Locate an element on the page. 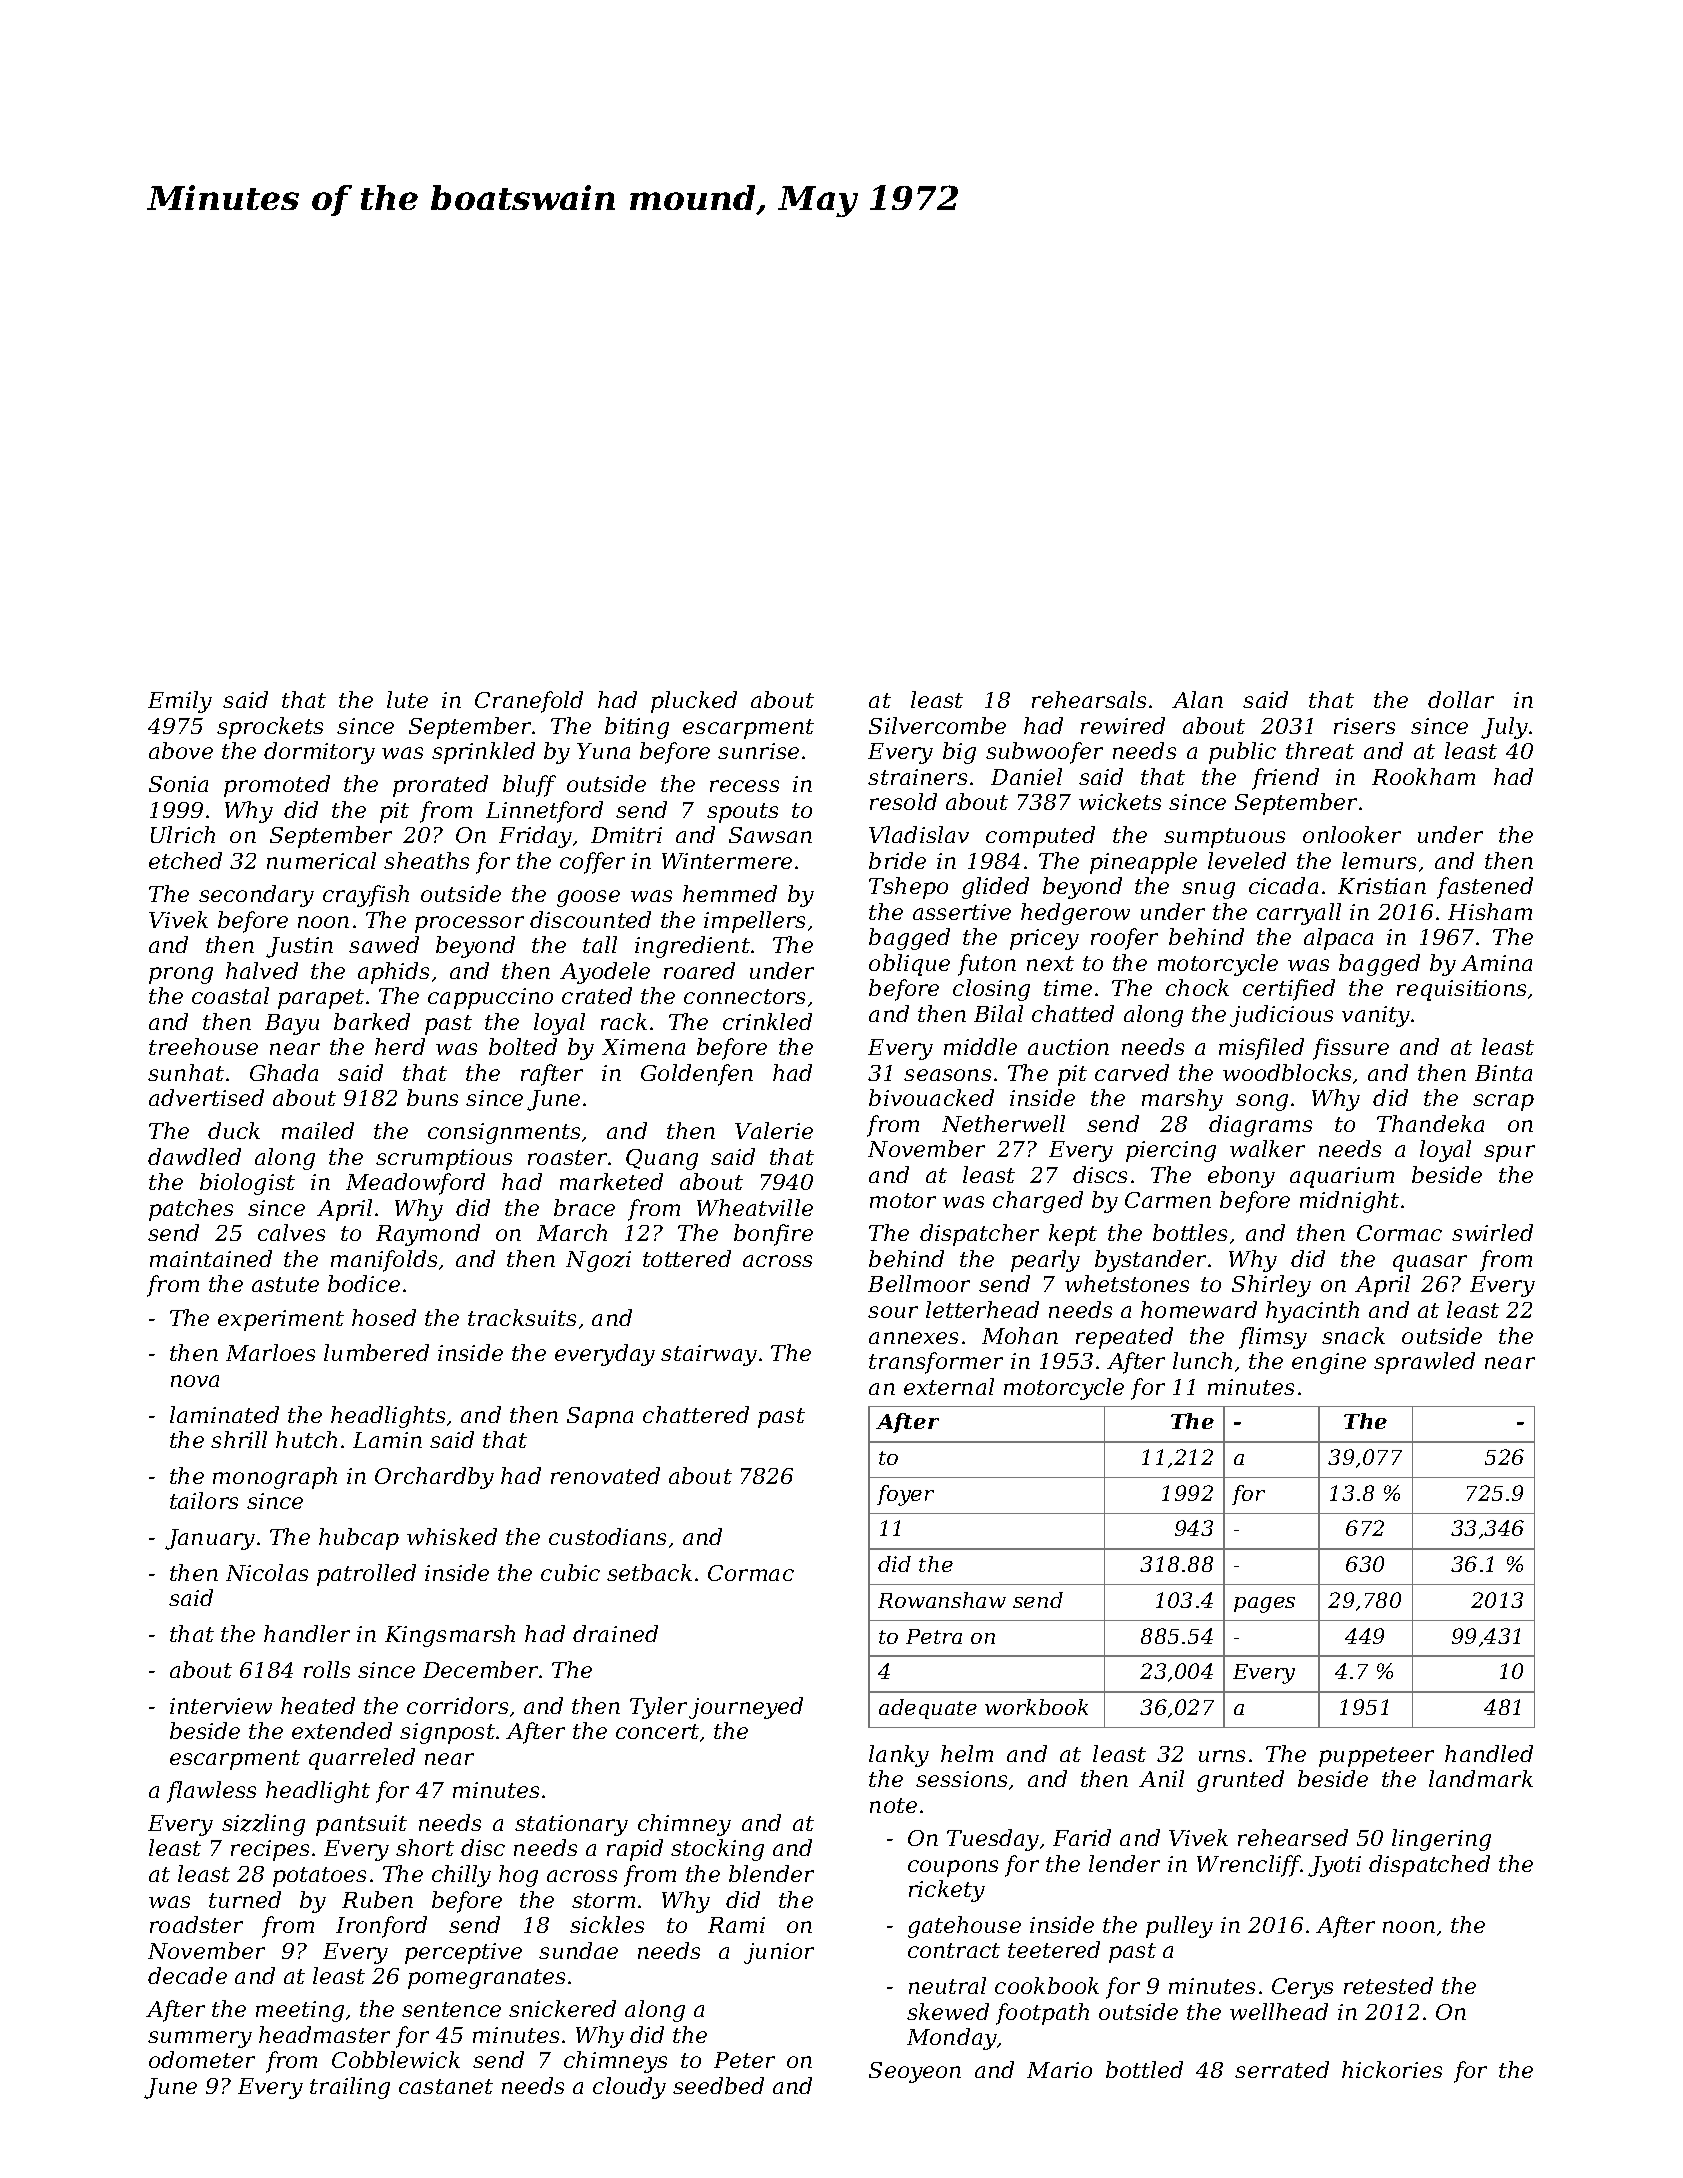 This page has width=1683, height=2178. dawdled is located at coordinates (194, 1156).
